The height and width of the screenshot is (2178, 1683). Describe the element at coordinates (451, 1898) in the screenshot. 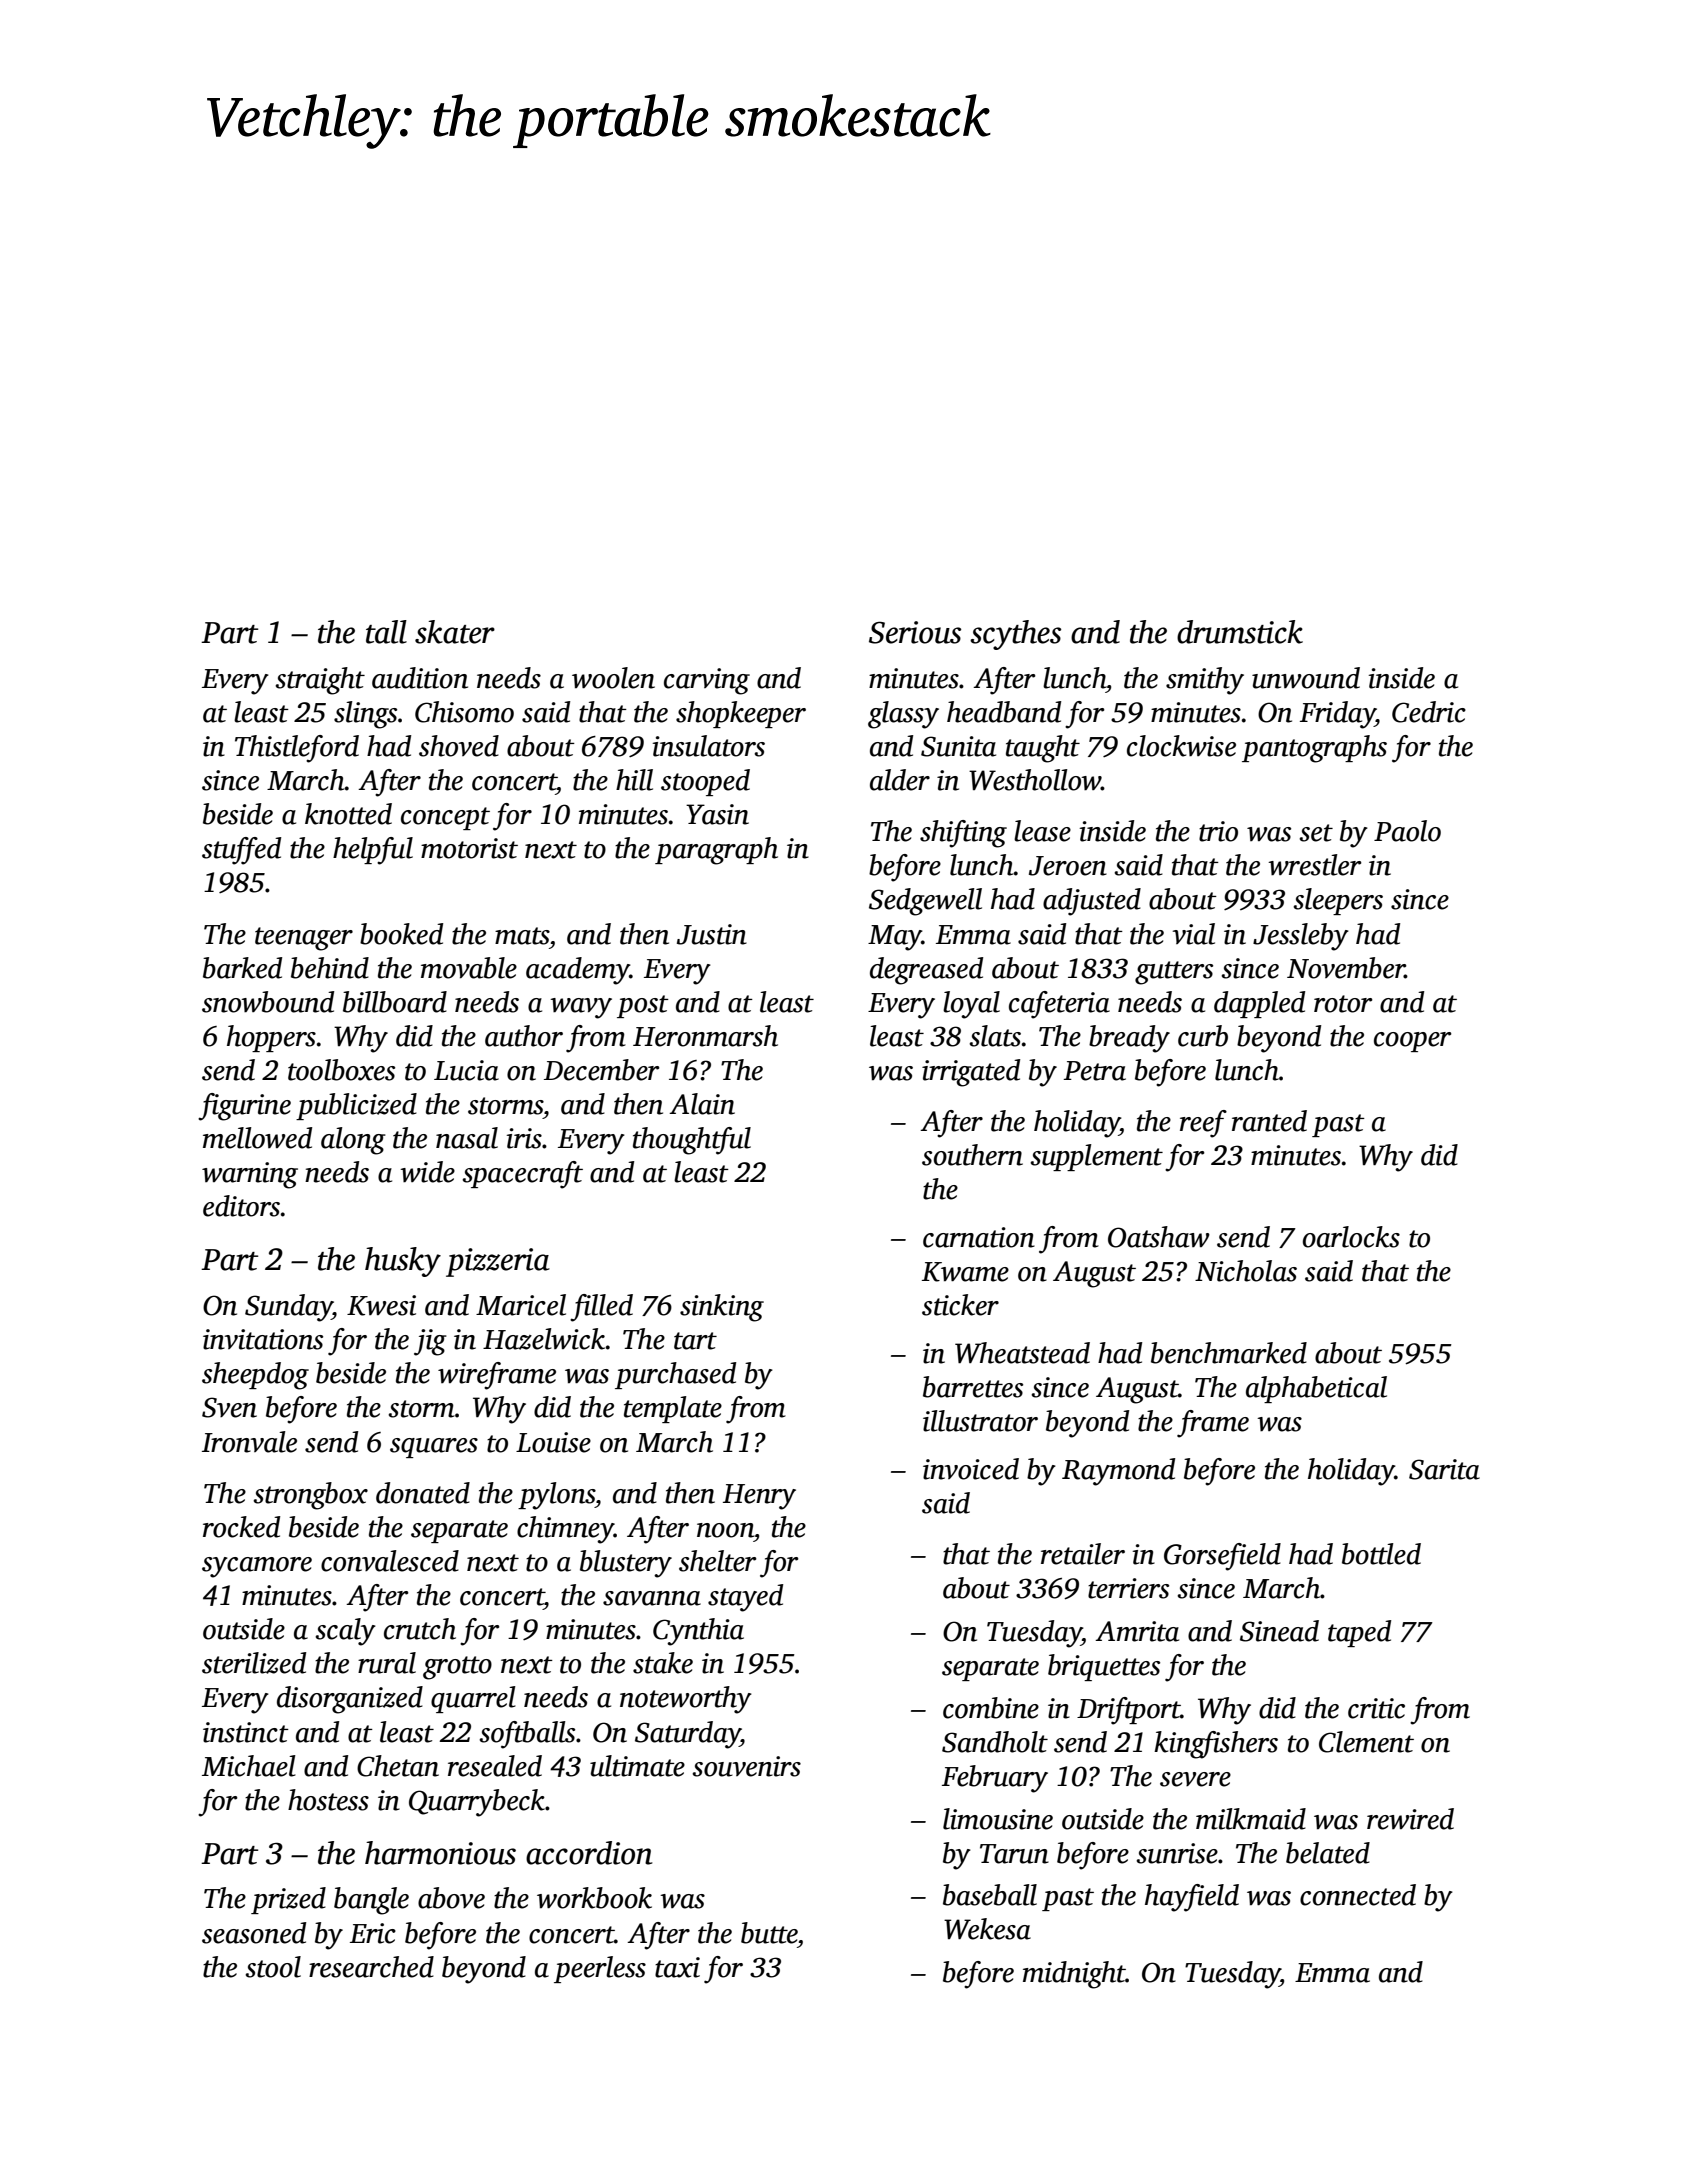

I see `above` at that location.
